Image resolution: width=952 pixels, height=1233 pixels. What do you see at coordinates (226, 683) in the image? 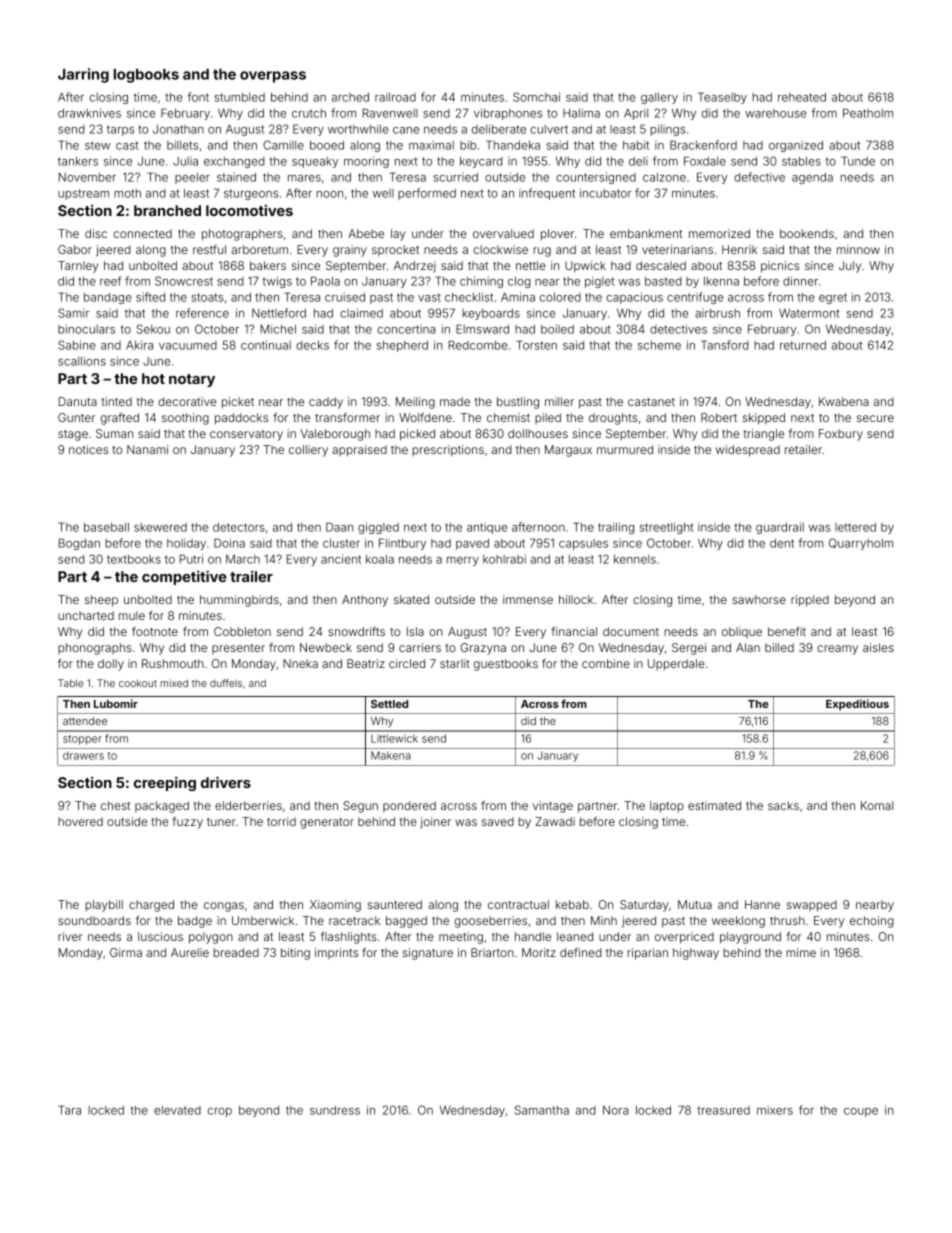
I see `duffels` at bounding box center [226, 683].
